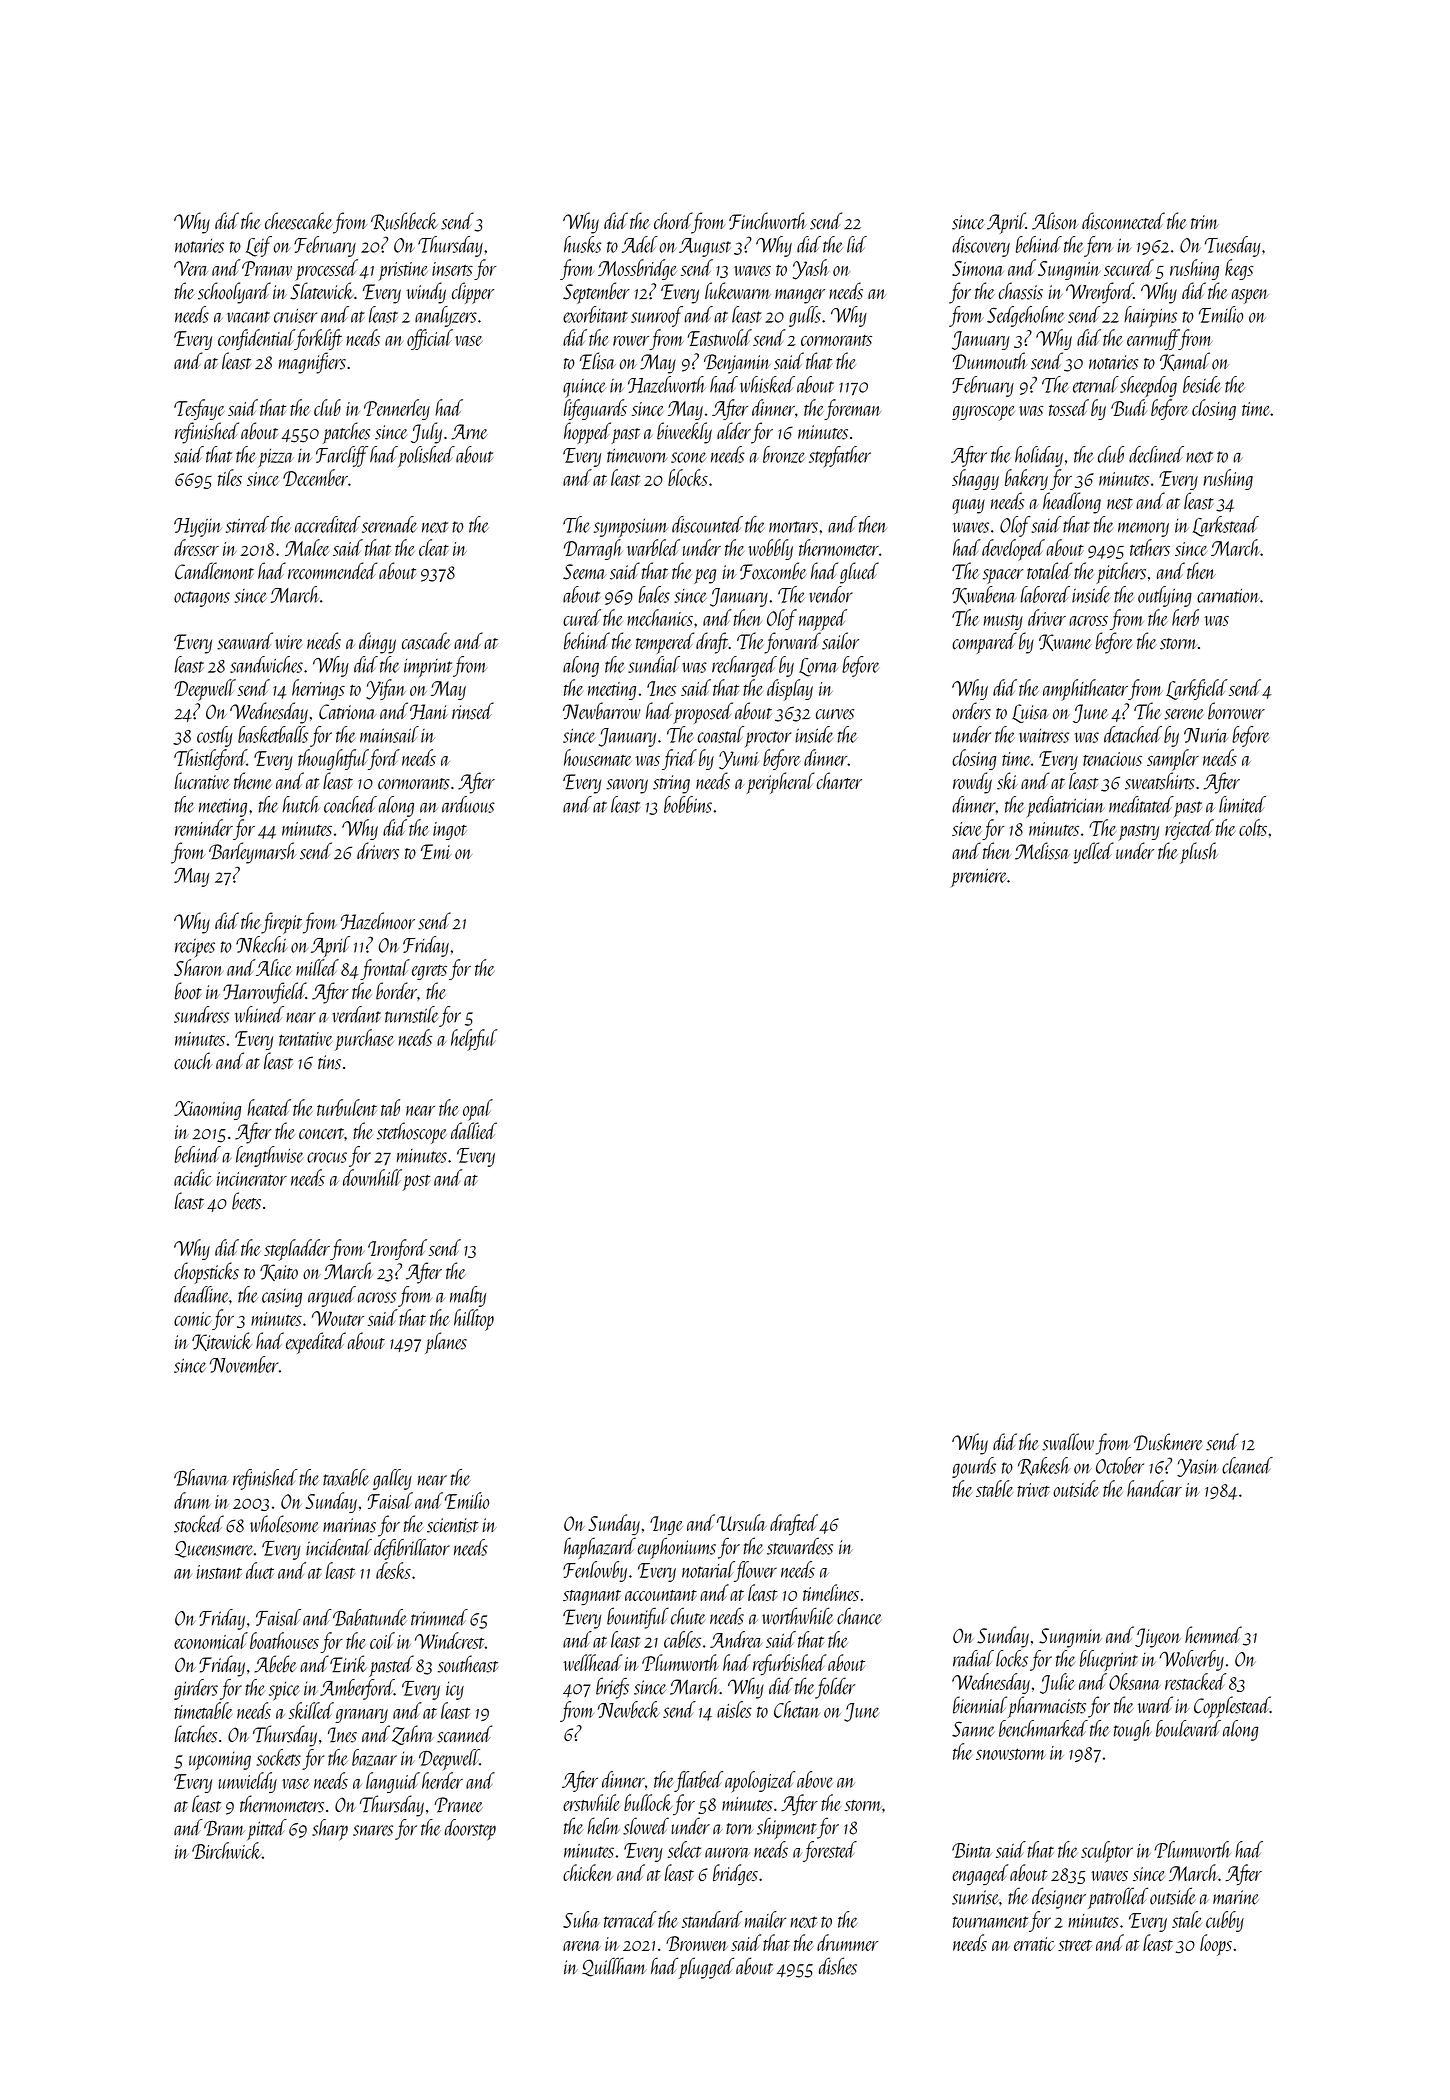 The height and width of the screenshot is (2100, 1450). Describe the element at coordinates (215, 736) in the screenshot. I see `costly` at that location.
